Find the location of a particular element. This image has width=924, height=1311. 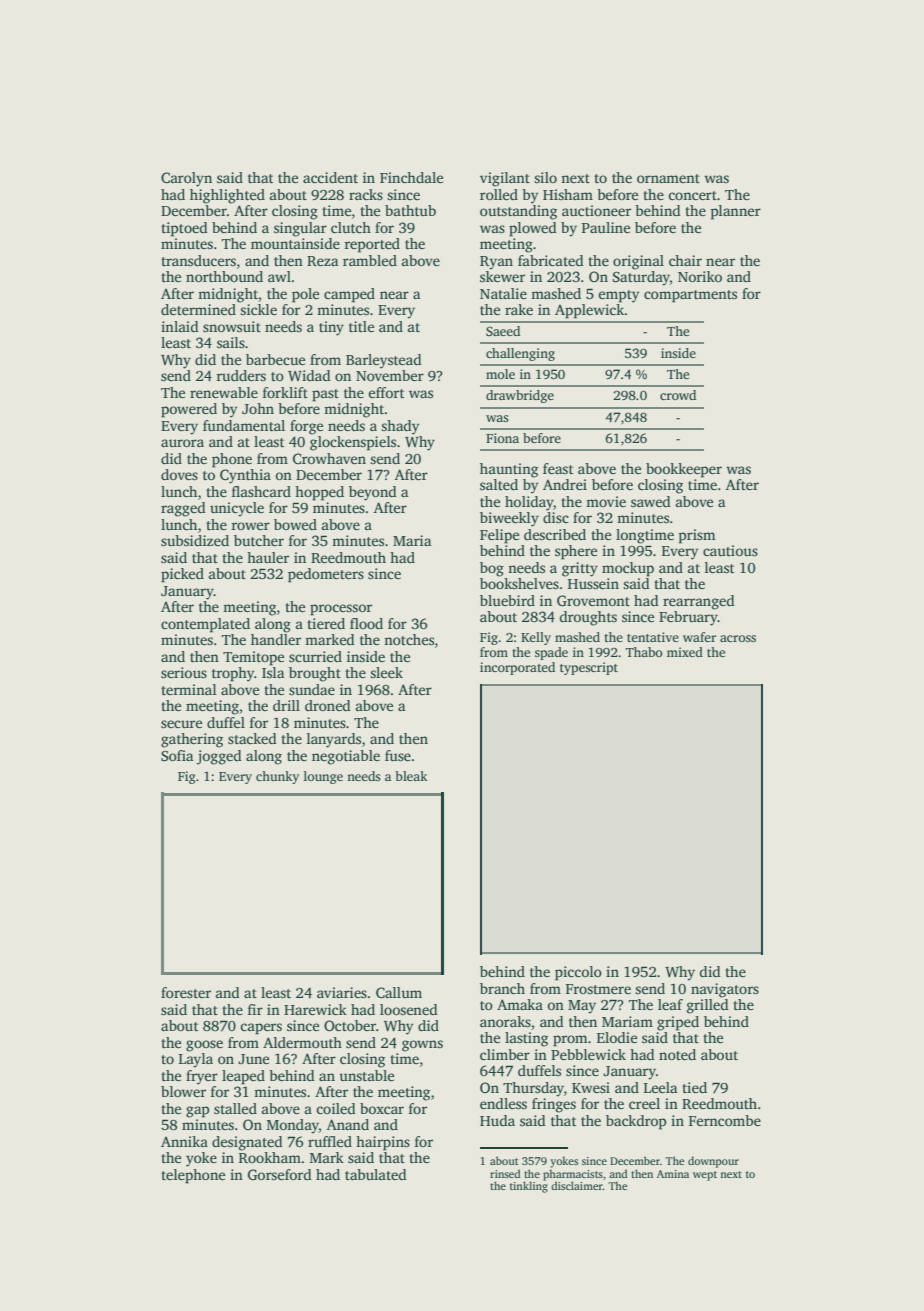

Gorseford is located at coordinates (280, 1174).
